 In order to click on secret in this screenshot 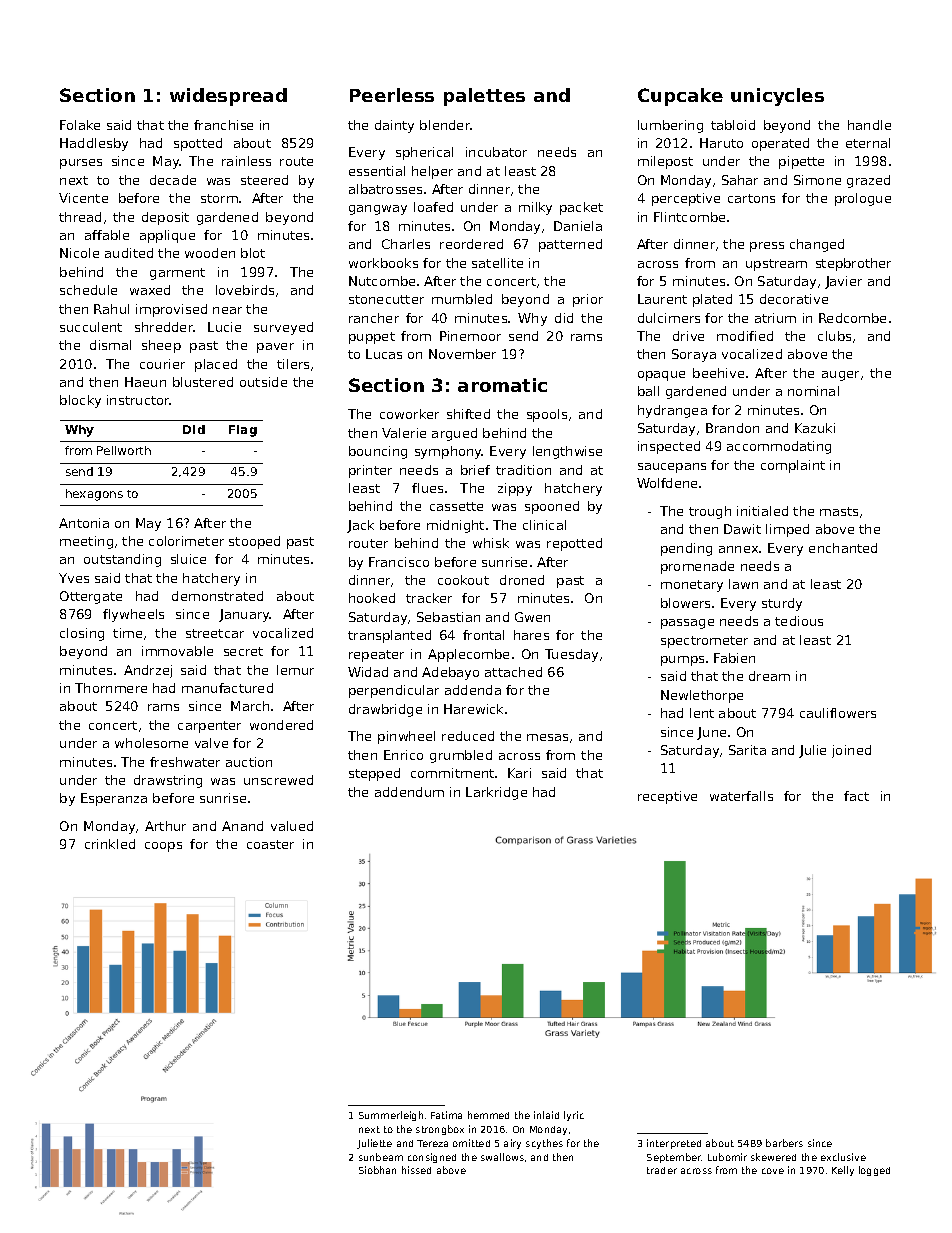, I will do `click(243, 651)`.
